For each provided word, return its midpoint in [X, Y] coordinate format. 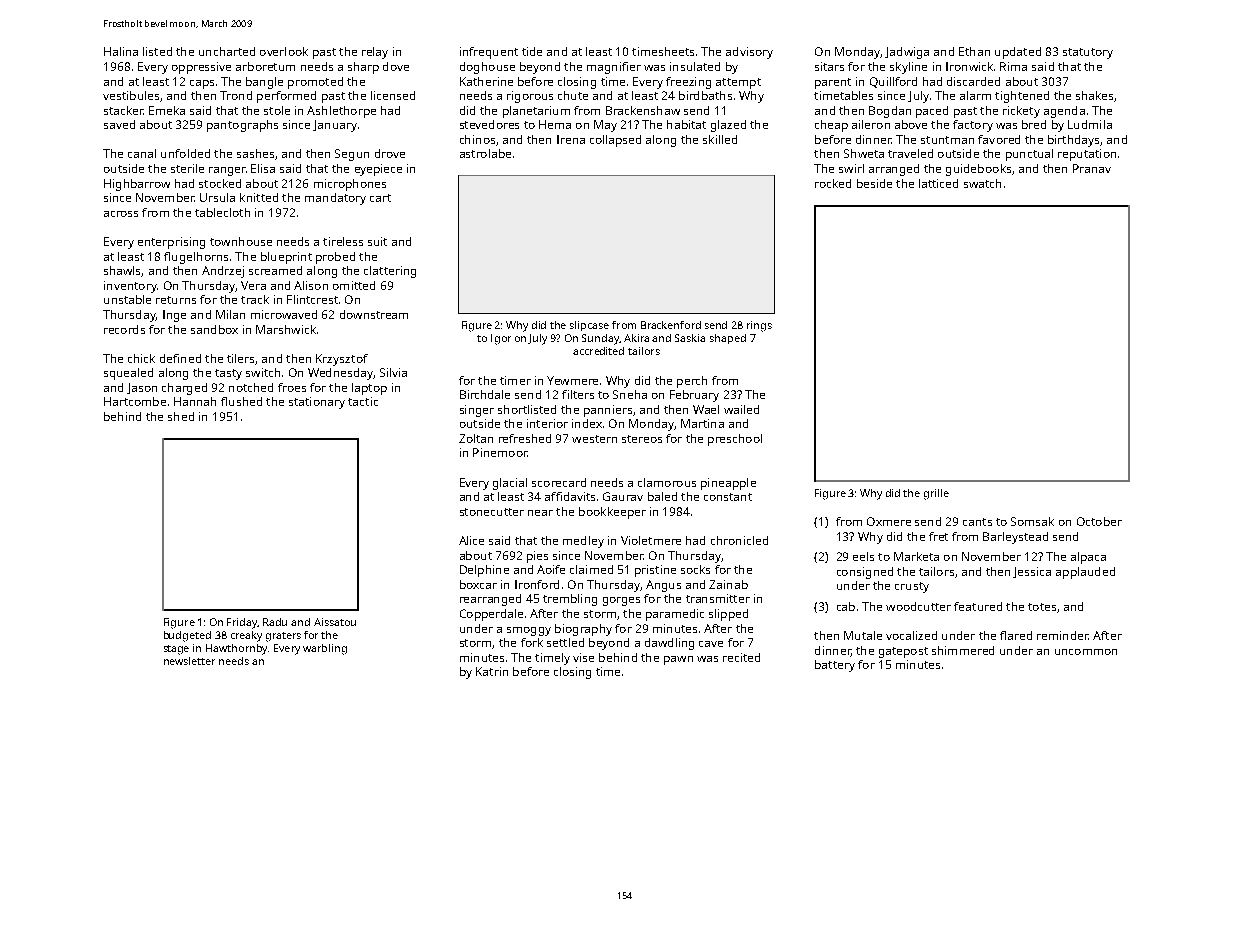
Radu [275, 622]
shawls [122, 270]
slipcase [589, 326]
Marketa [916, 556]
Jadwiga [907, 53]
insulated [695, 66]
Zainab [728, 584]
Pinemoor [500, 452]
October [1099, 521]
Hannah [195, 401]
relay [375, 53]
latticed [938, 183]
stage [176, 650]
